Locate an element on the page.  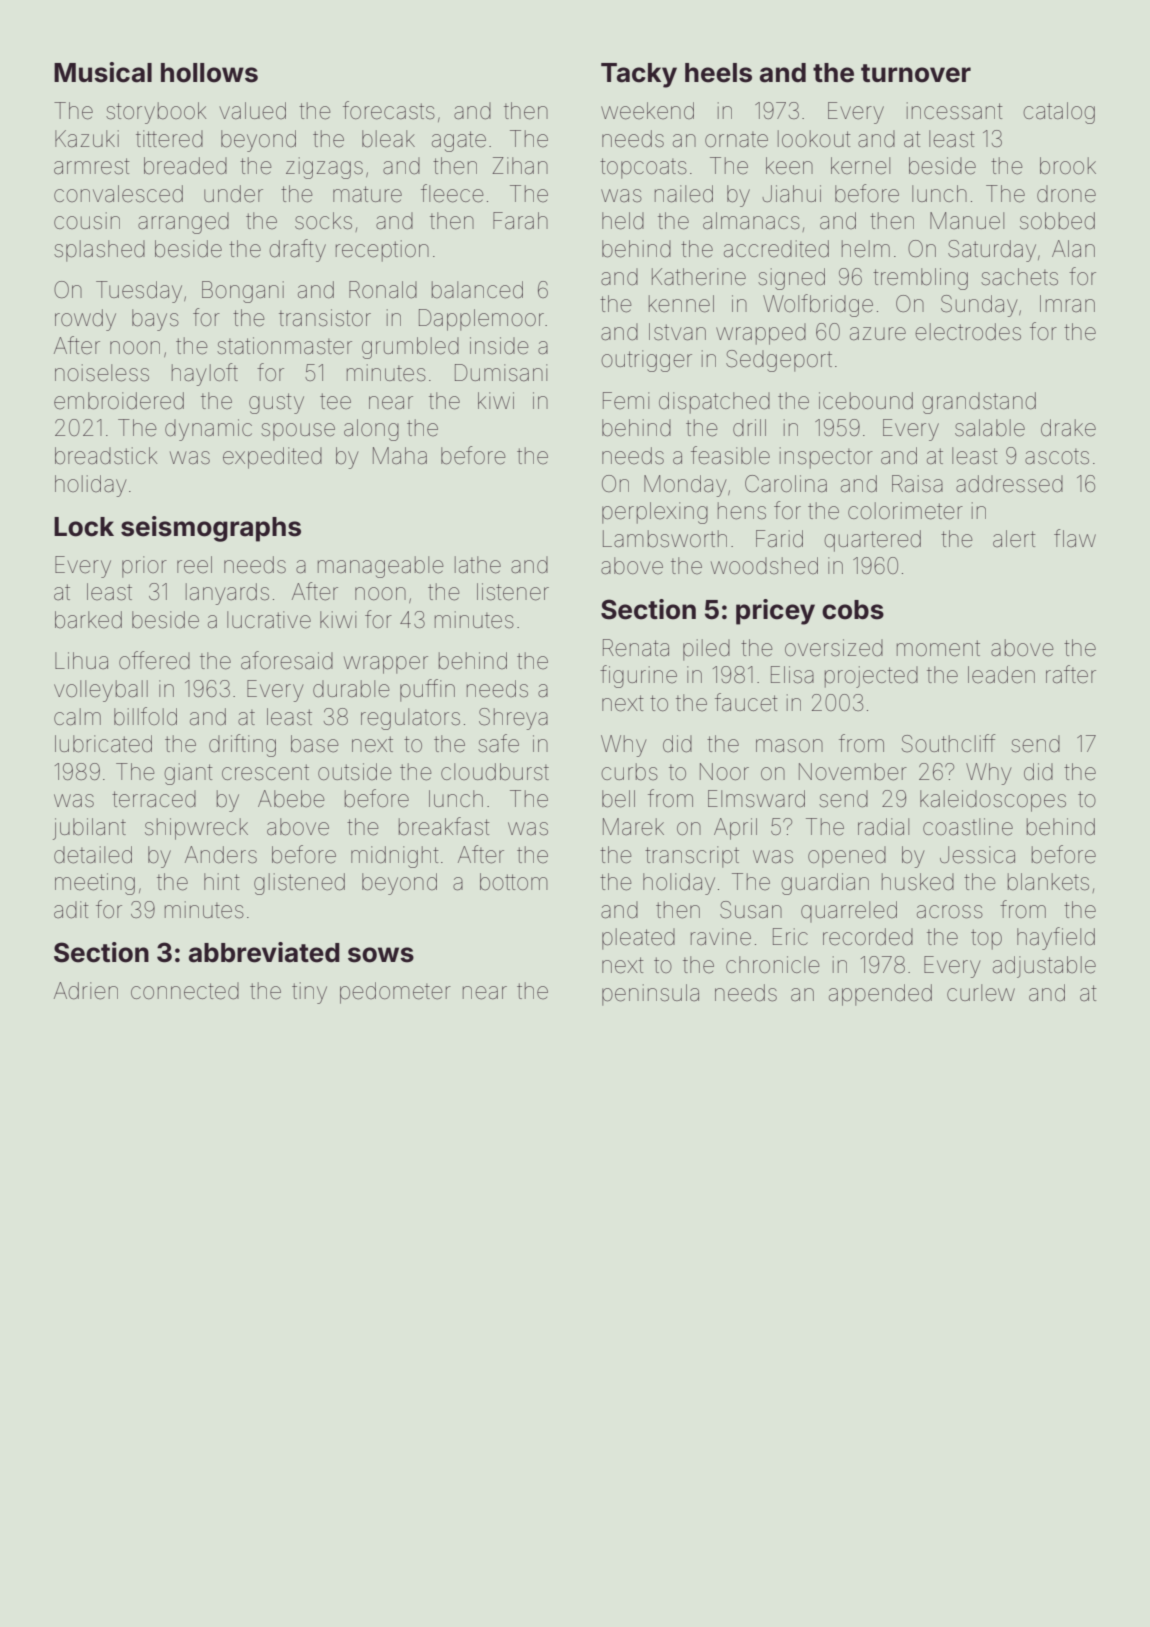
Tacky is located at coordinates (639, 75).
